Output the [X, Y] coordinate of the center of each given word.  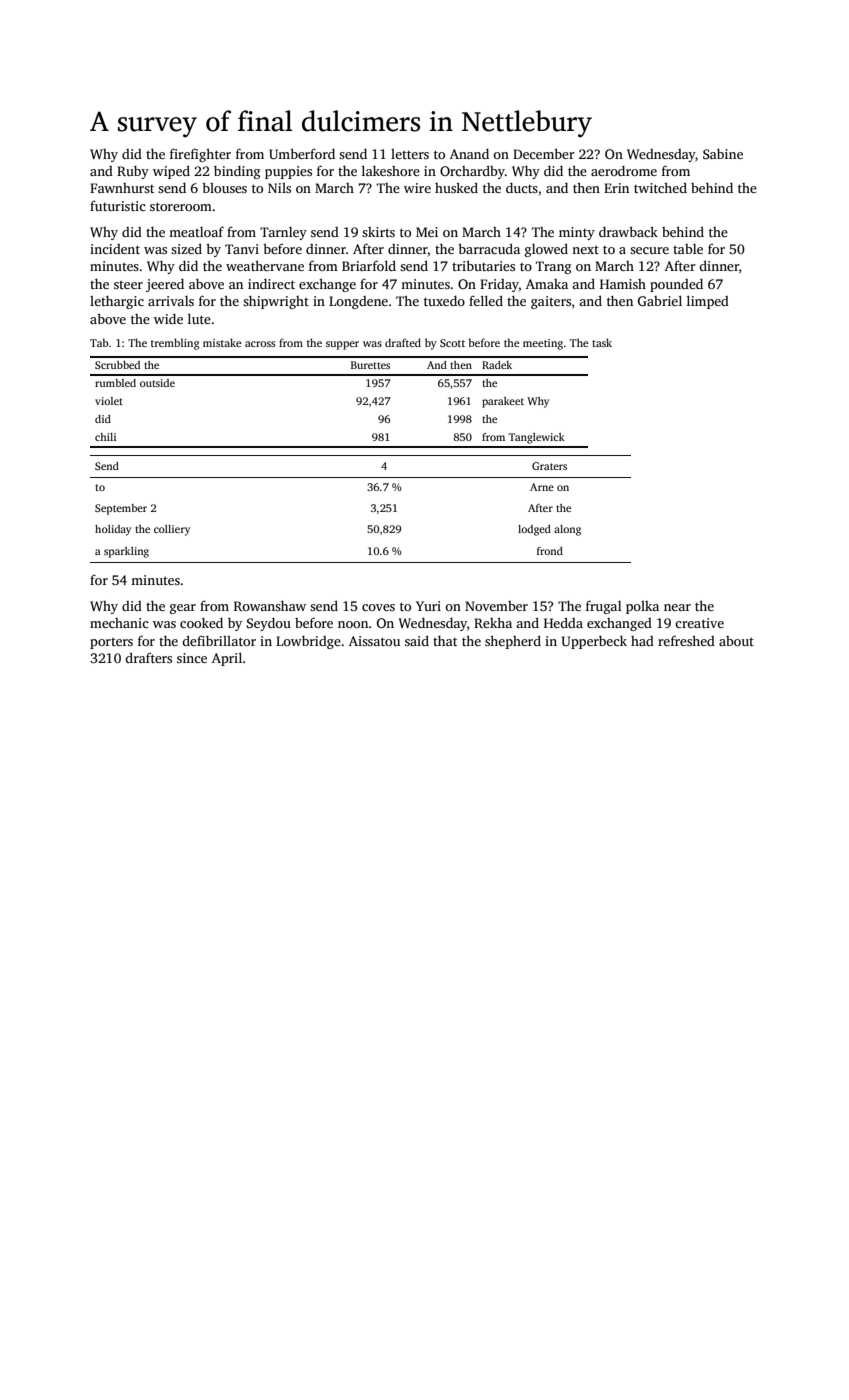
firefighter [200, 155]
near [677, 607]
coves [378, 607]
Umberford [302, 153]
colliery [172, 530]
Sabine [723, 154]
